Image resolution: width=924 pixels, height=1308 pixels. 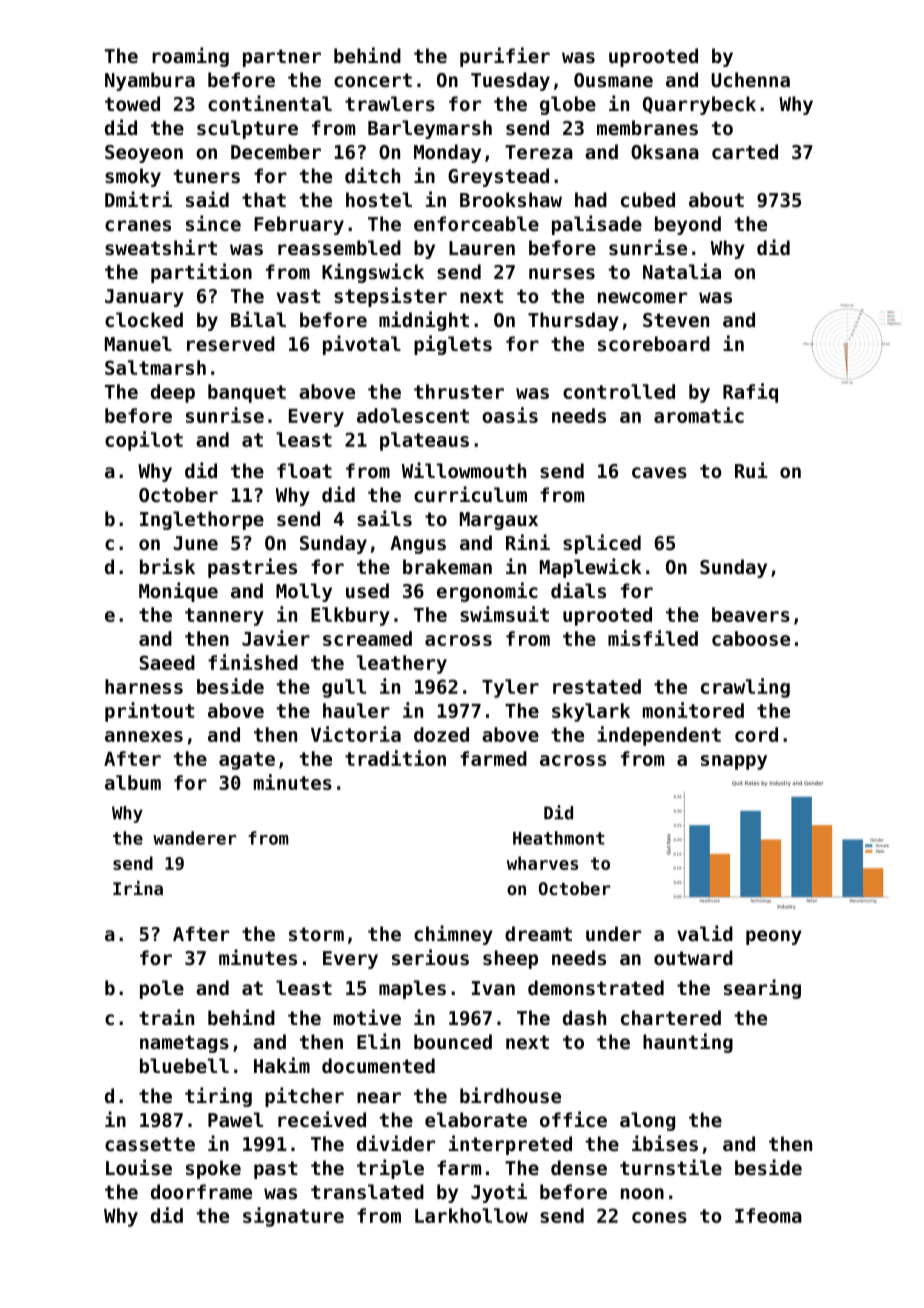 I want to click on annexes, so click(x=144, y=736).
